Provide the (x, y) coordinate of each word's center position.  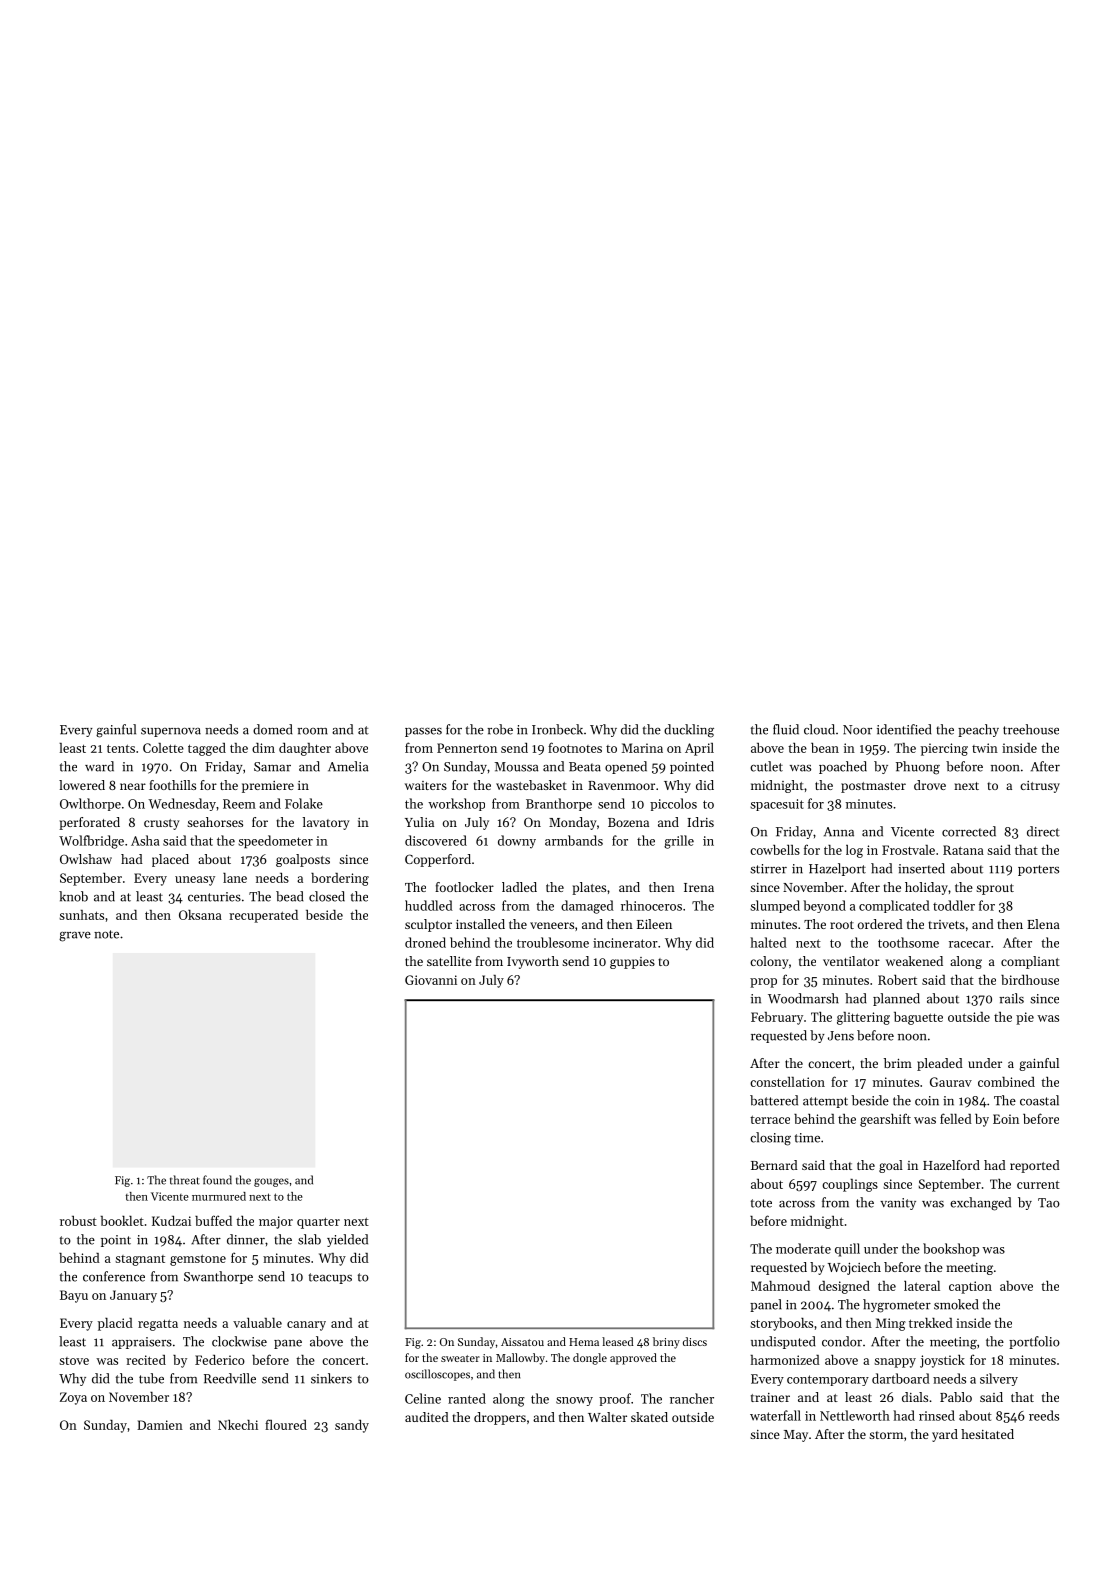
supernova (171, 732)
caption (970, 1287)
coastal (1039, 1100)
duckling (689, 731)
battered (774, 1100)
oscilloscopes (437, 1375)
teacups (330, 1278)
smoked (956, 1304)
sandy (352, 1426)
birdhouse (1030, 980)
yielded (347, 1240)
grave (75, 937)
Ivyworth (533, 962)
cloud (819, 729)
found (217, 1180)
